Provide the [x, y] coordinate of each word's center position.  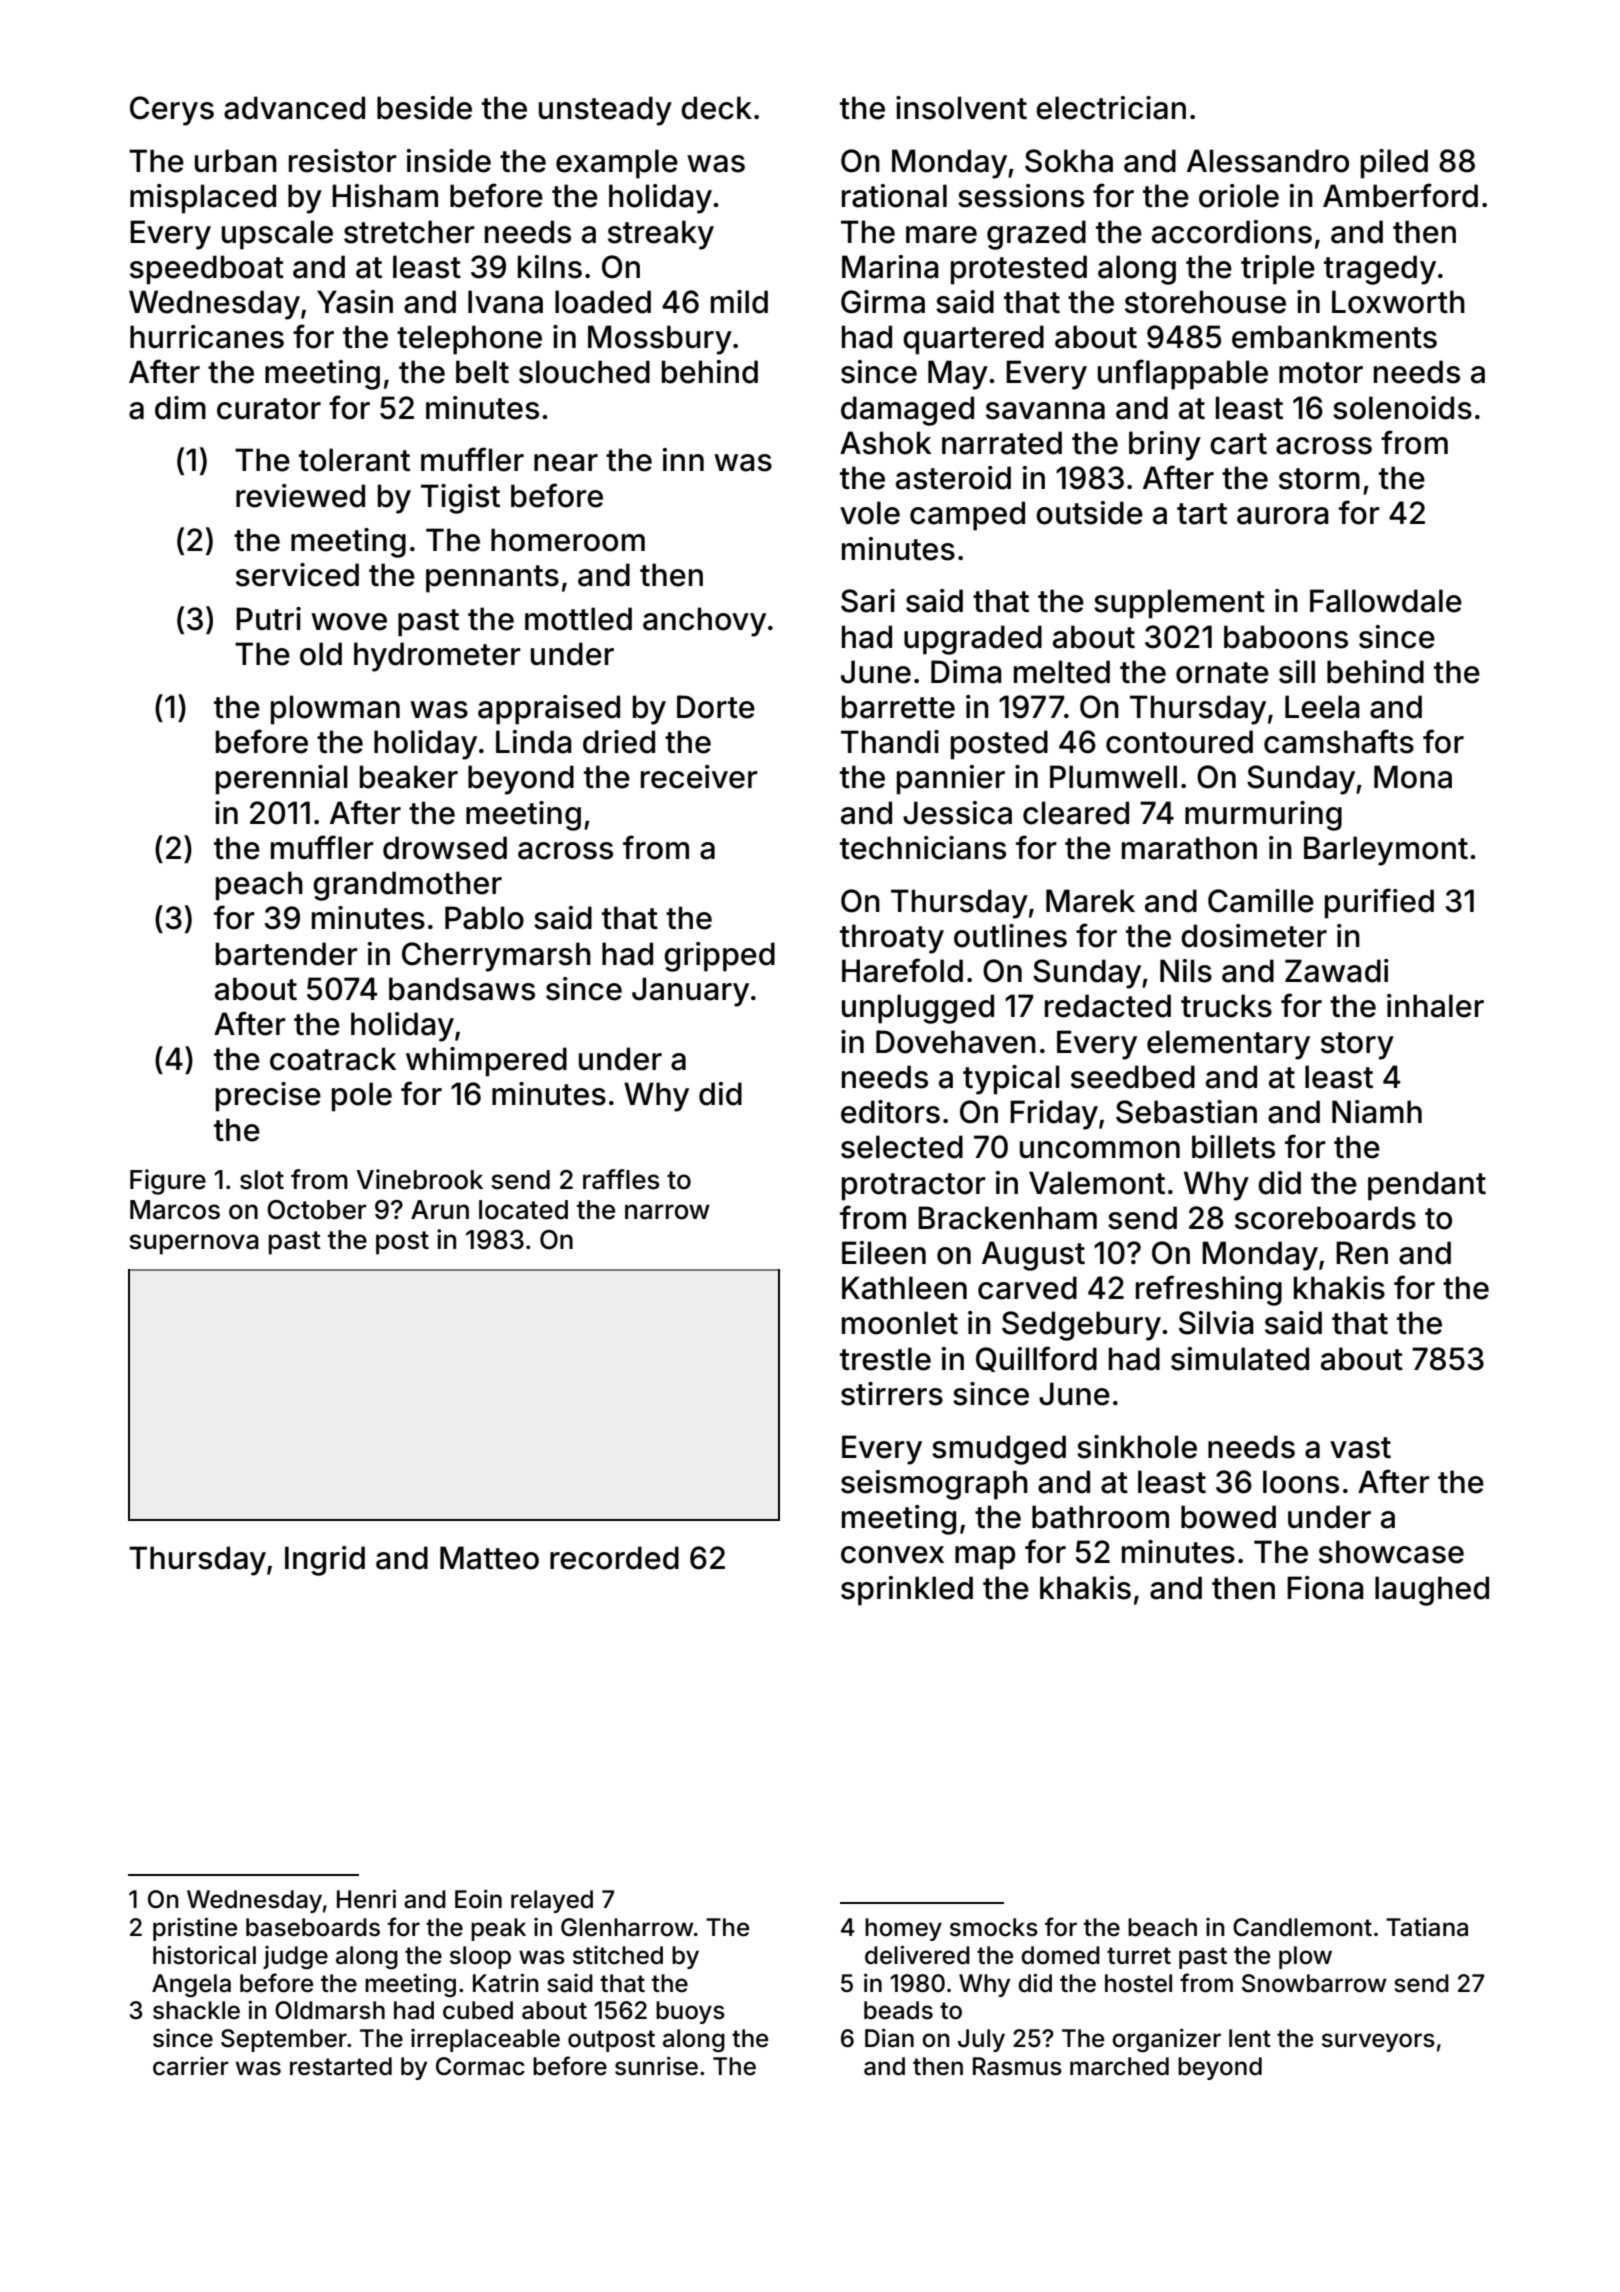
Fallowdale [1386, 601]
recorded [614, 1558]
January [690, 992]
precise [268, 1097]
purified [1379, 903]
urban [236, 161]
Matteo [489, 1558]
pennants [492, 579]
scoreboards [1325, 1218]
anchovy [704, 622]
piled [1394, 164]
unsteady [605, 111]
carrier [191, 2066]
